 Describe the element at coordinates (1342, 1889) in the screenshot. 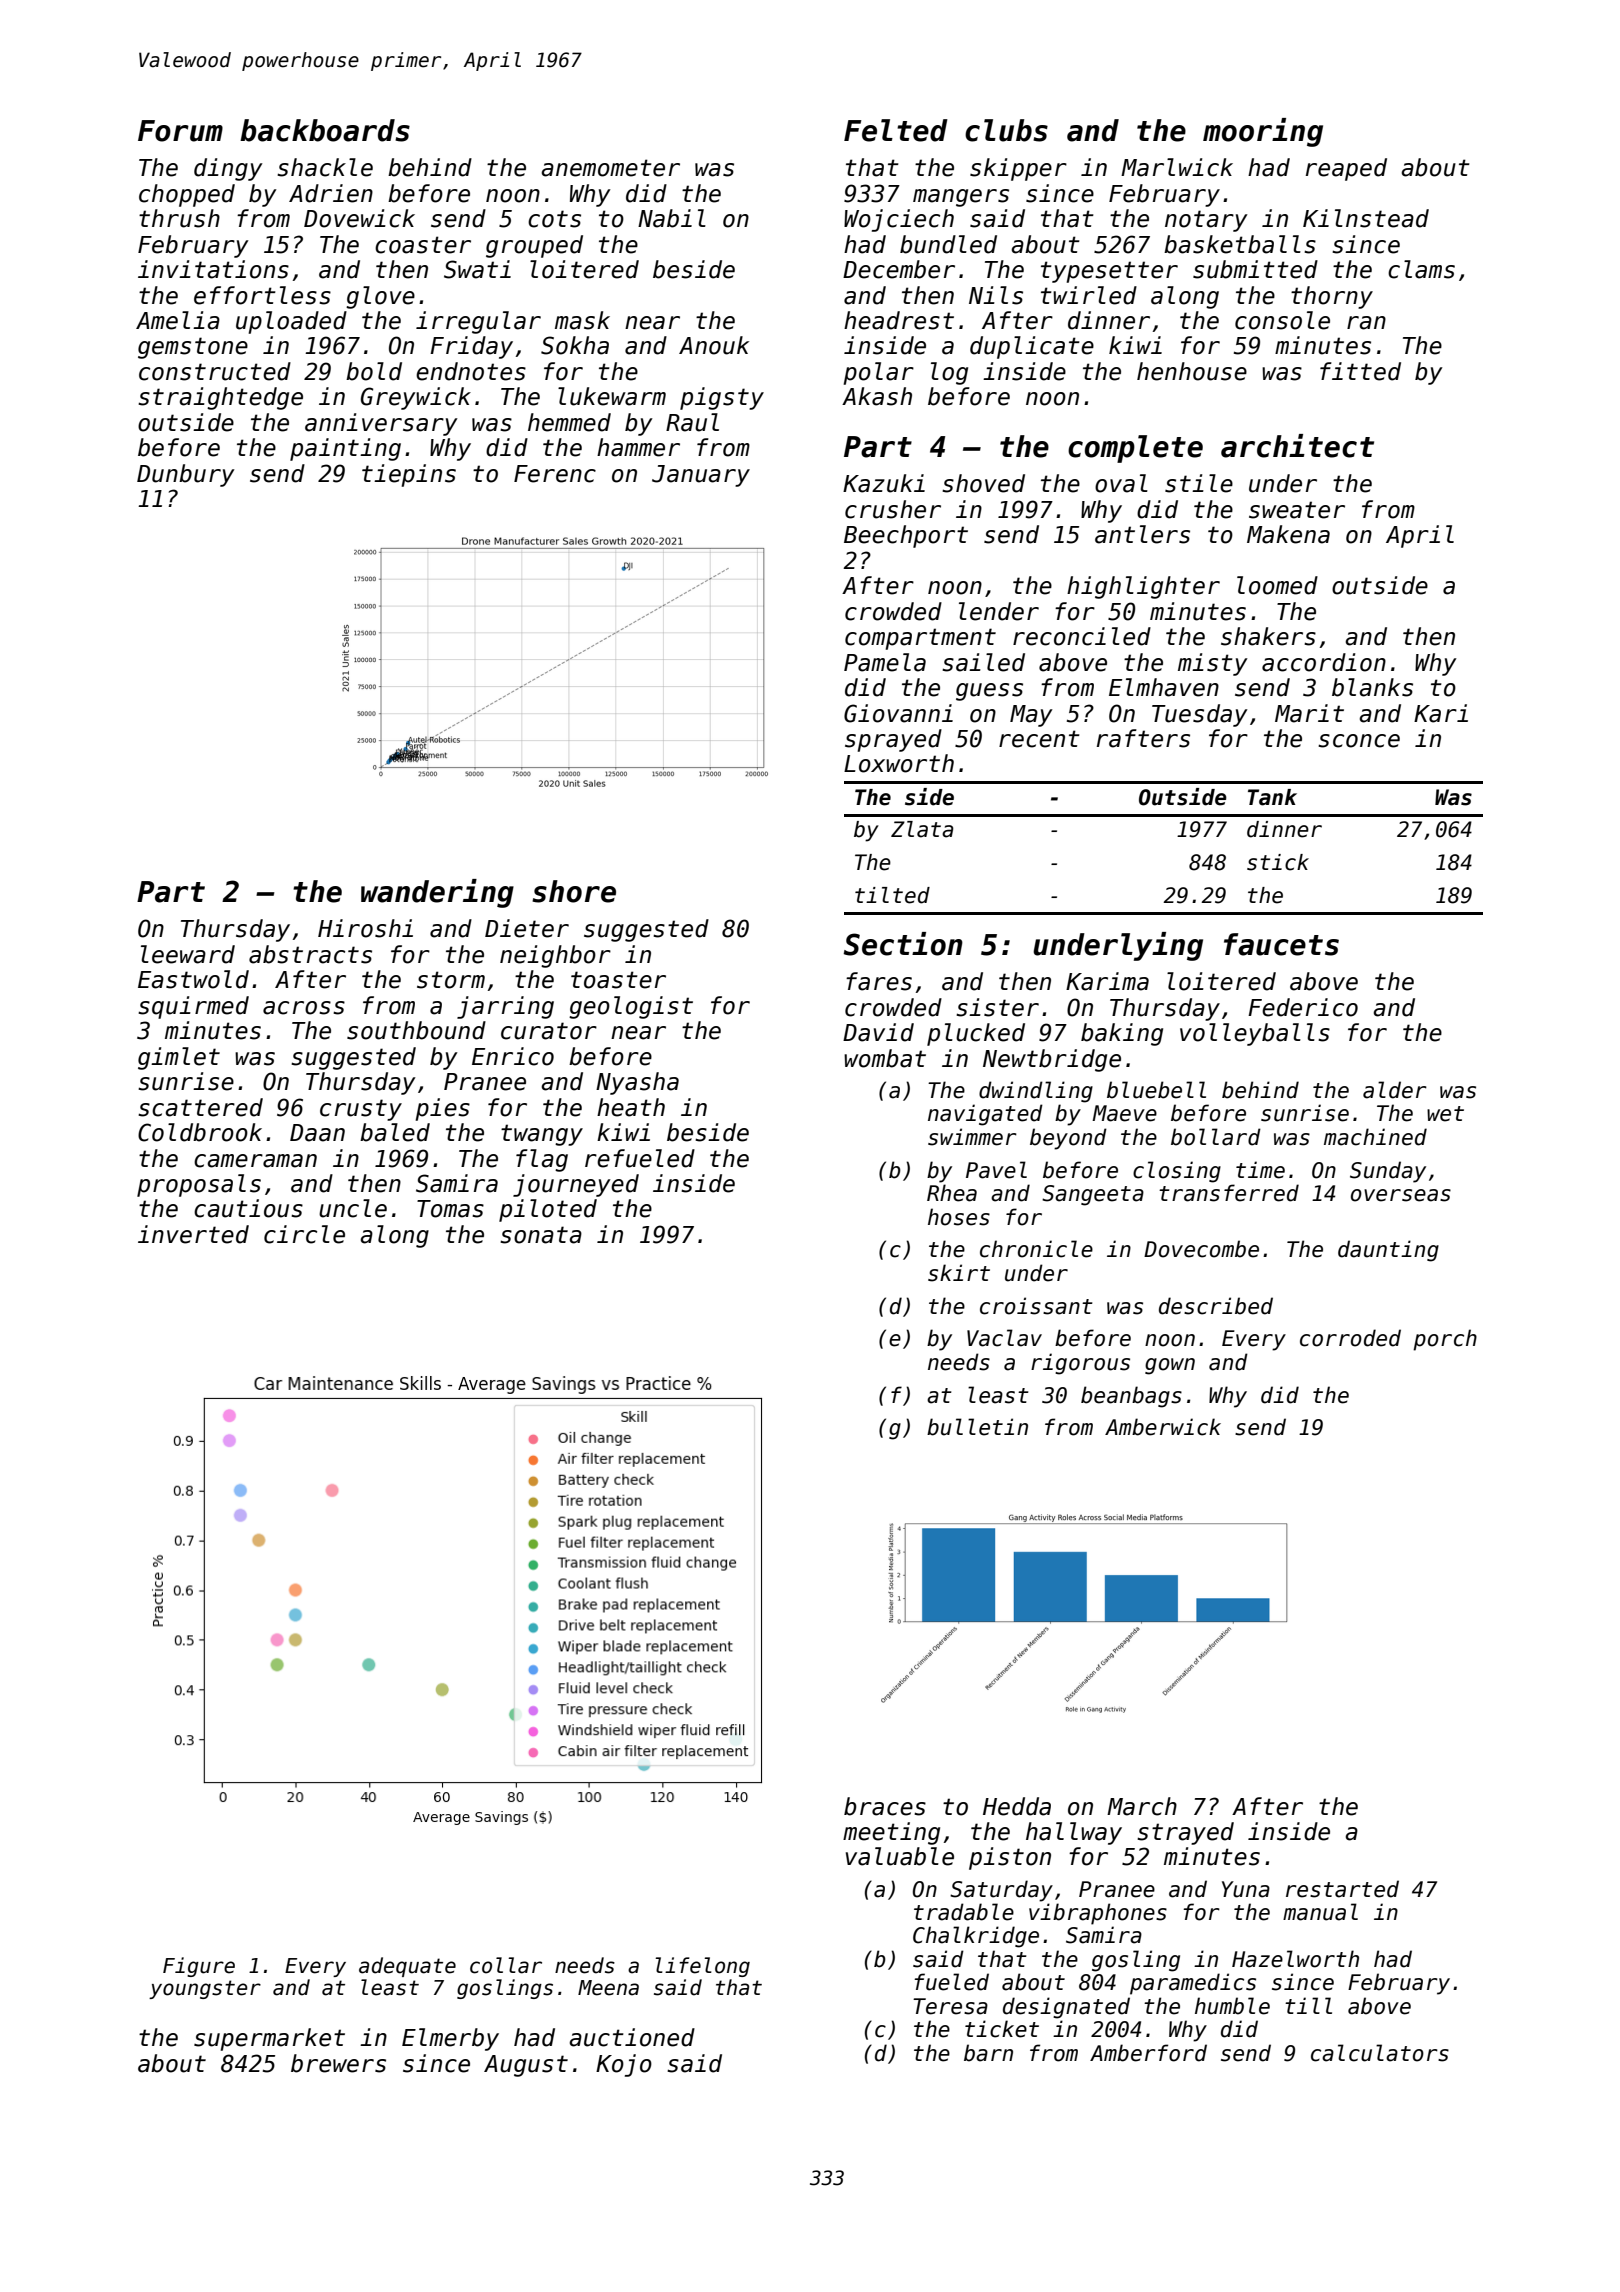

I see `restarted` at that location.
